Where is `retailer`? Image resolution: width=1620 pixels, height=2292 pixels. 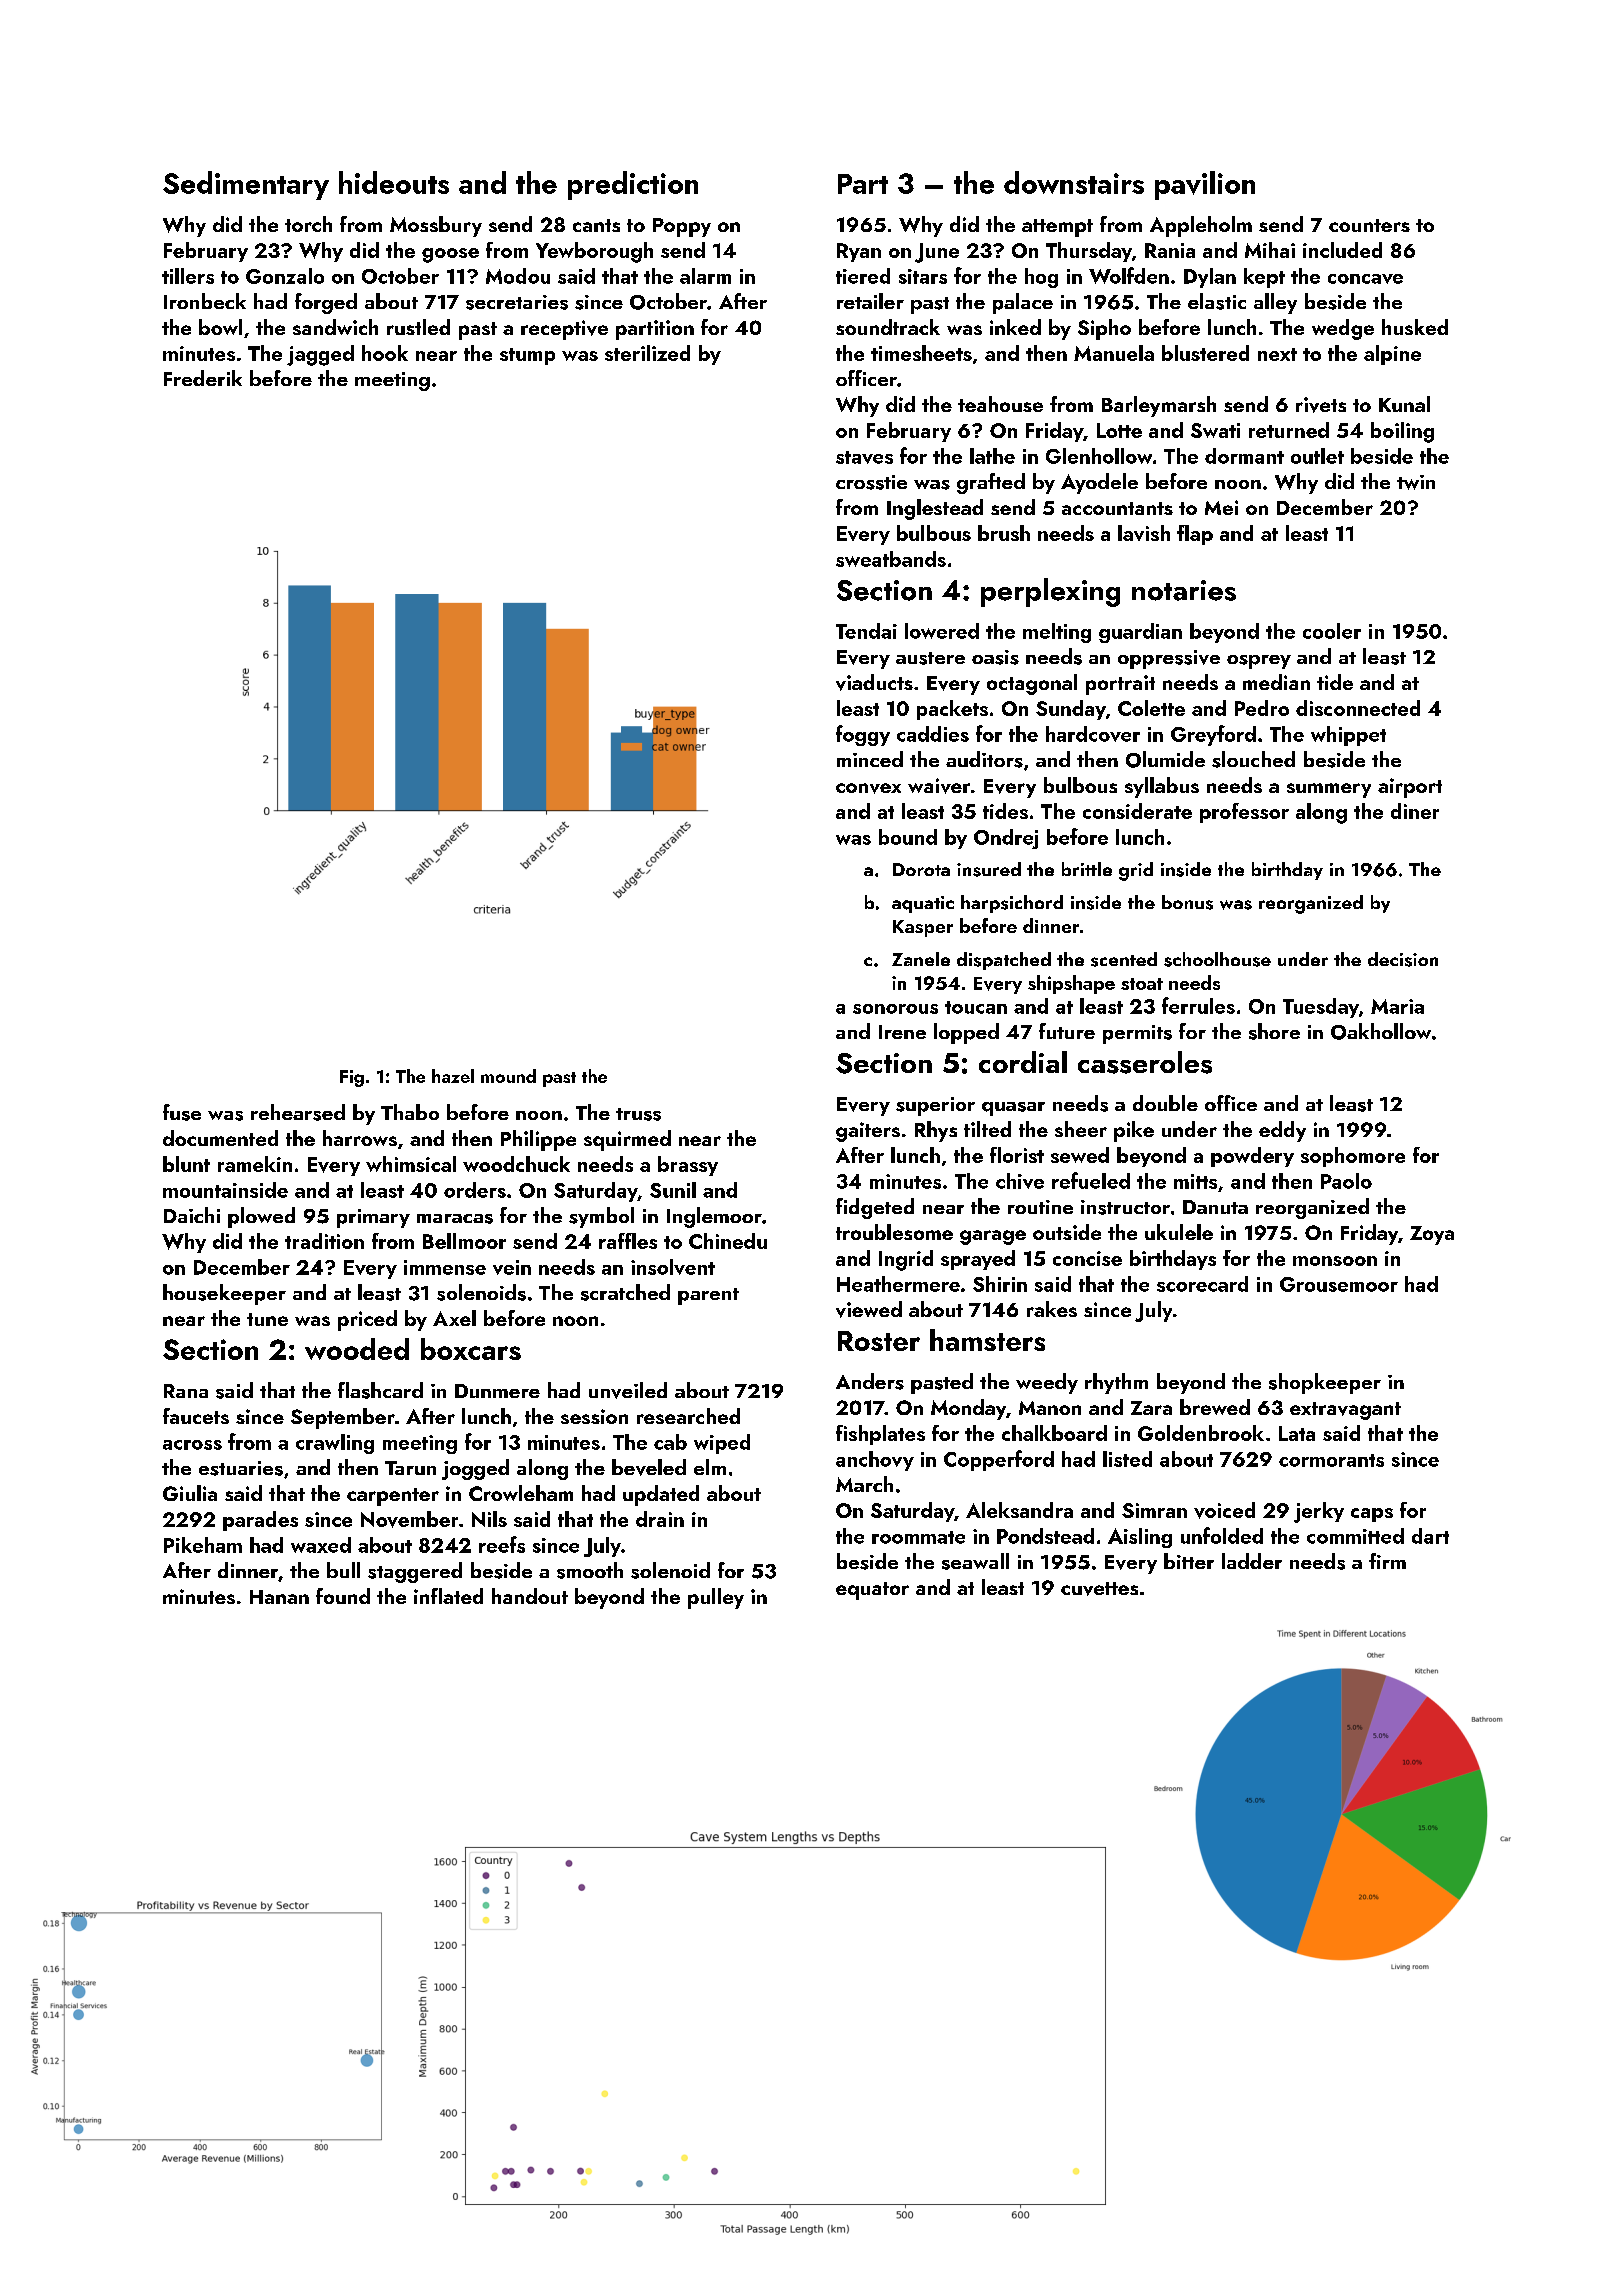
retailer is located at coordinates (870, 301).
